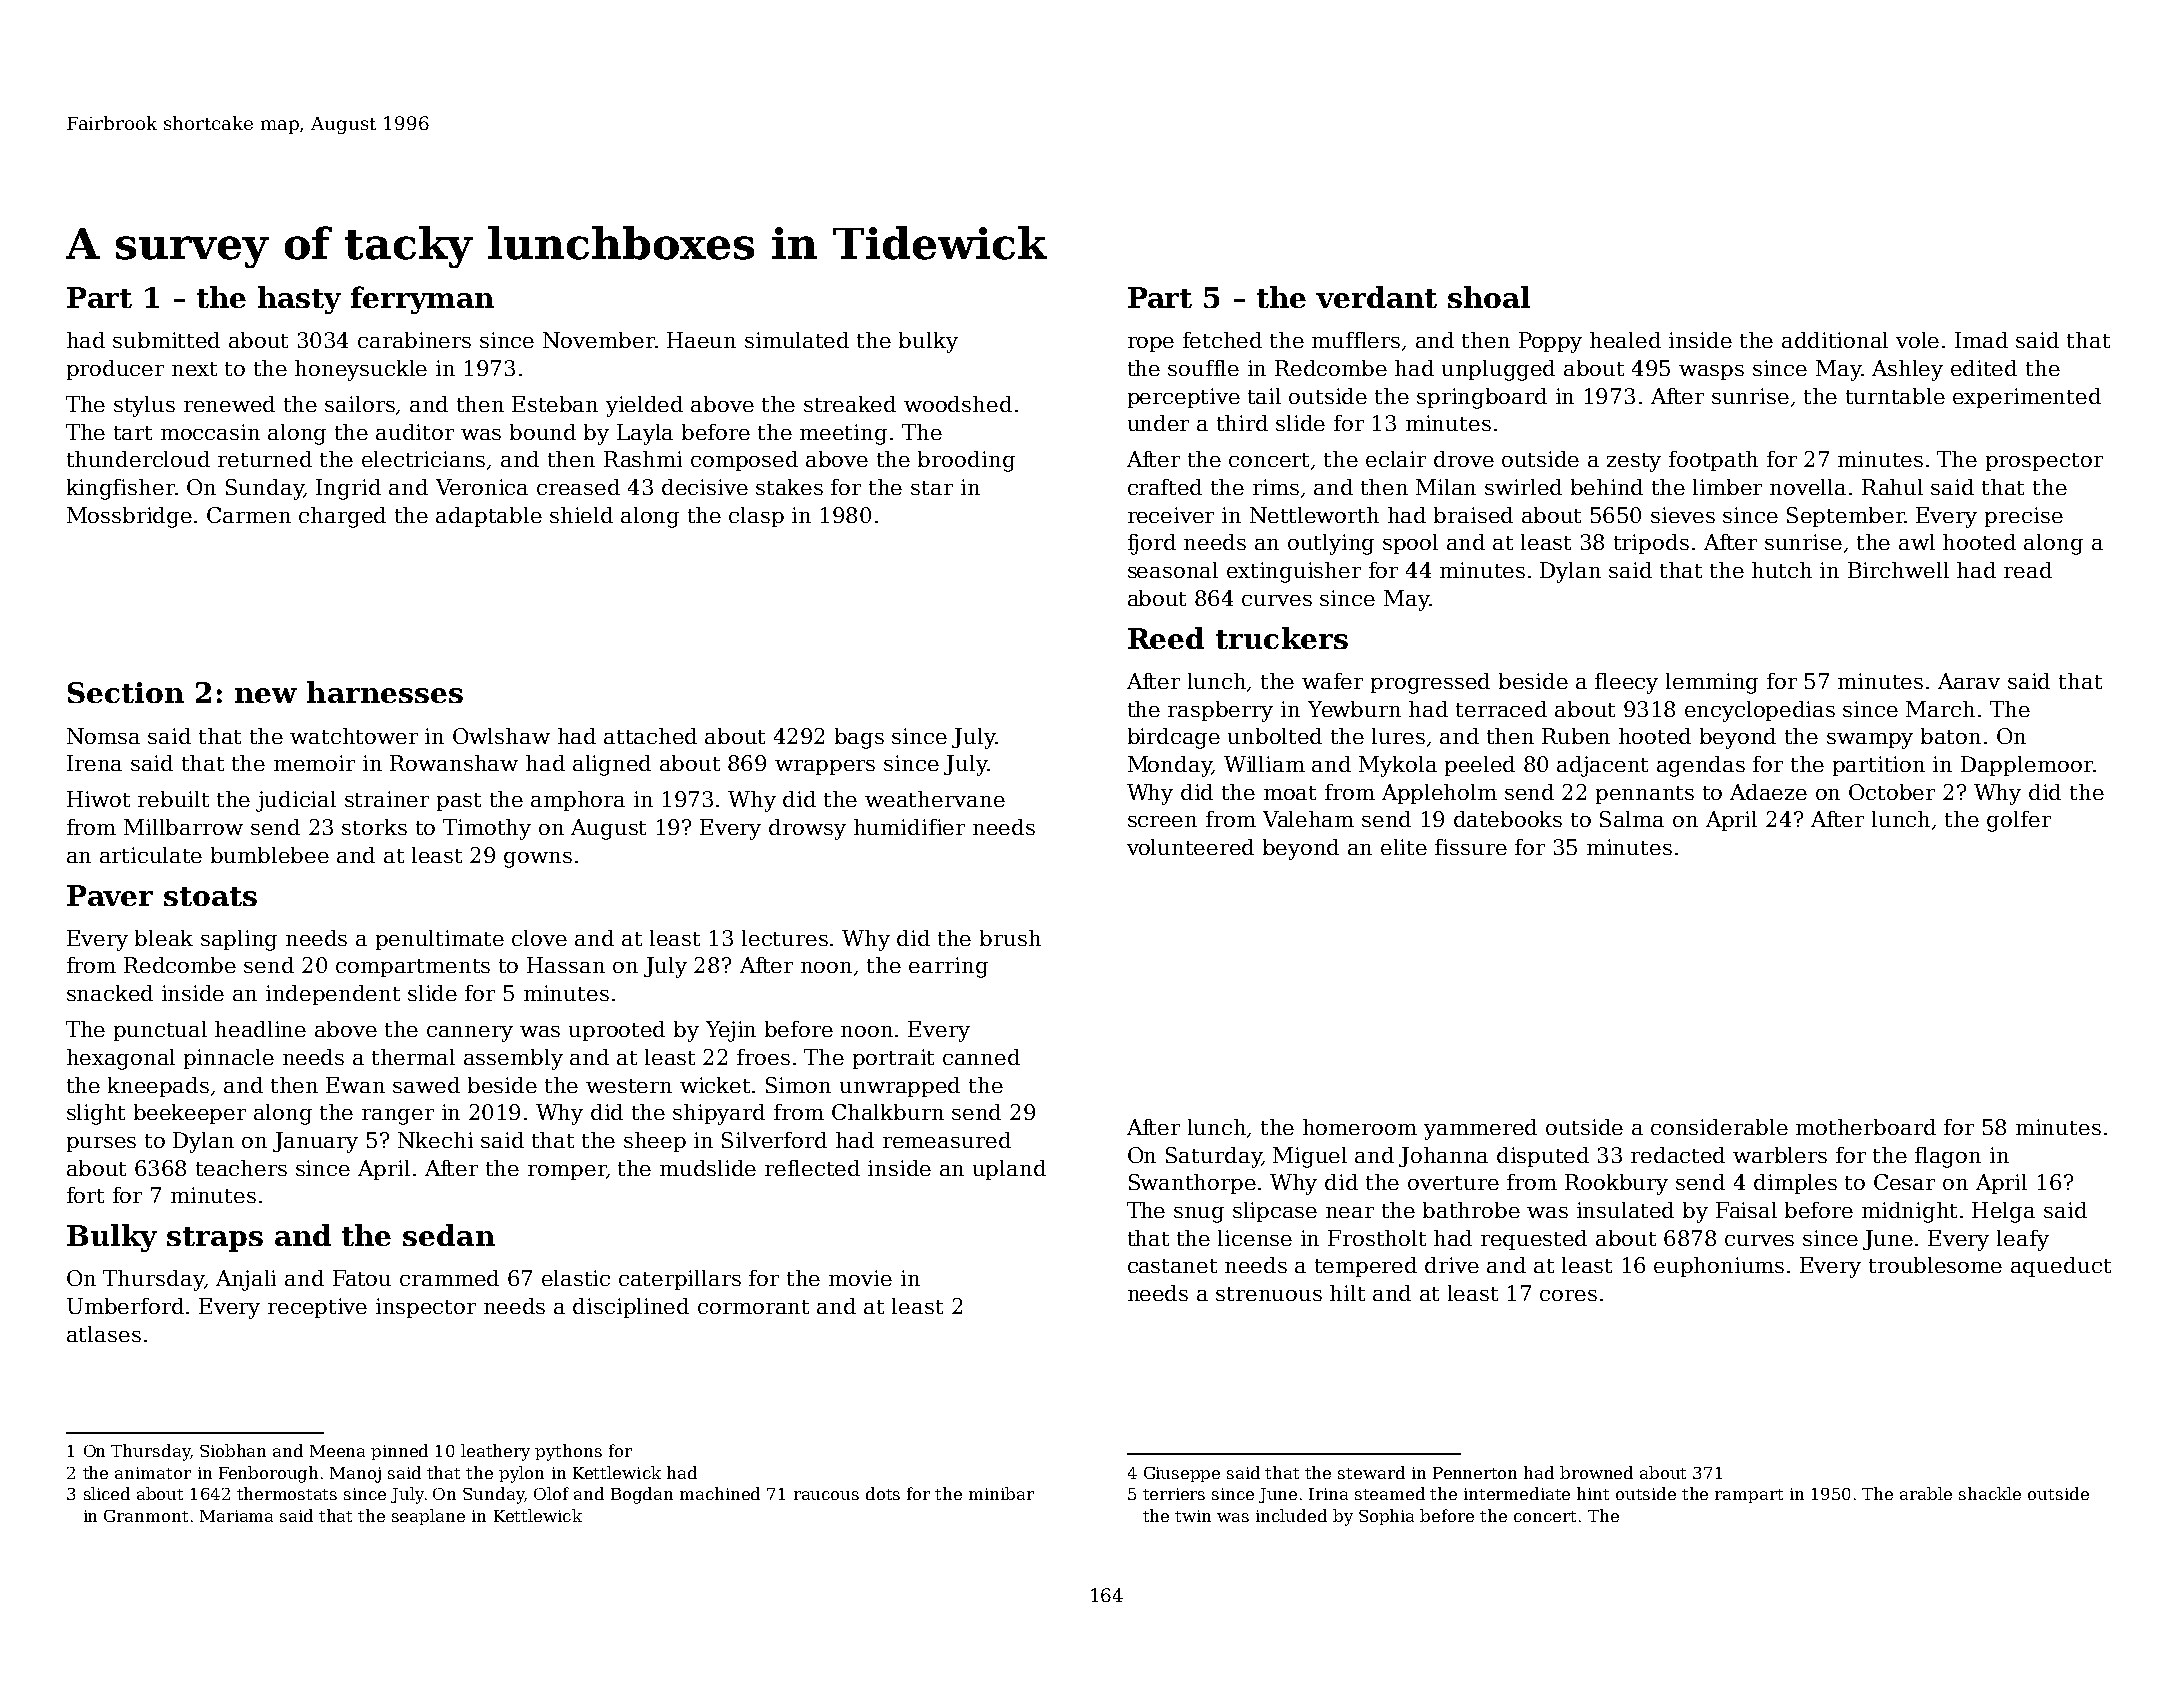 Image resolution: width=2178 pixels, height=1683 pixels. What do you see at coordinates (1439, 794) in the page?
I see `Appleholm` at bounding box center [1439, 794].
